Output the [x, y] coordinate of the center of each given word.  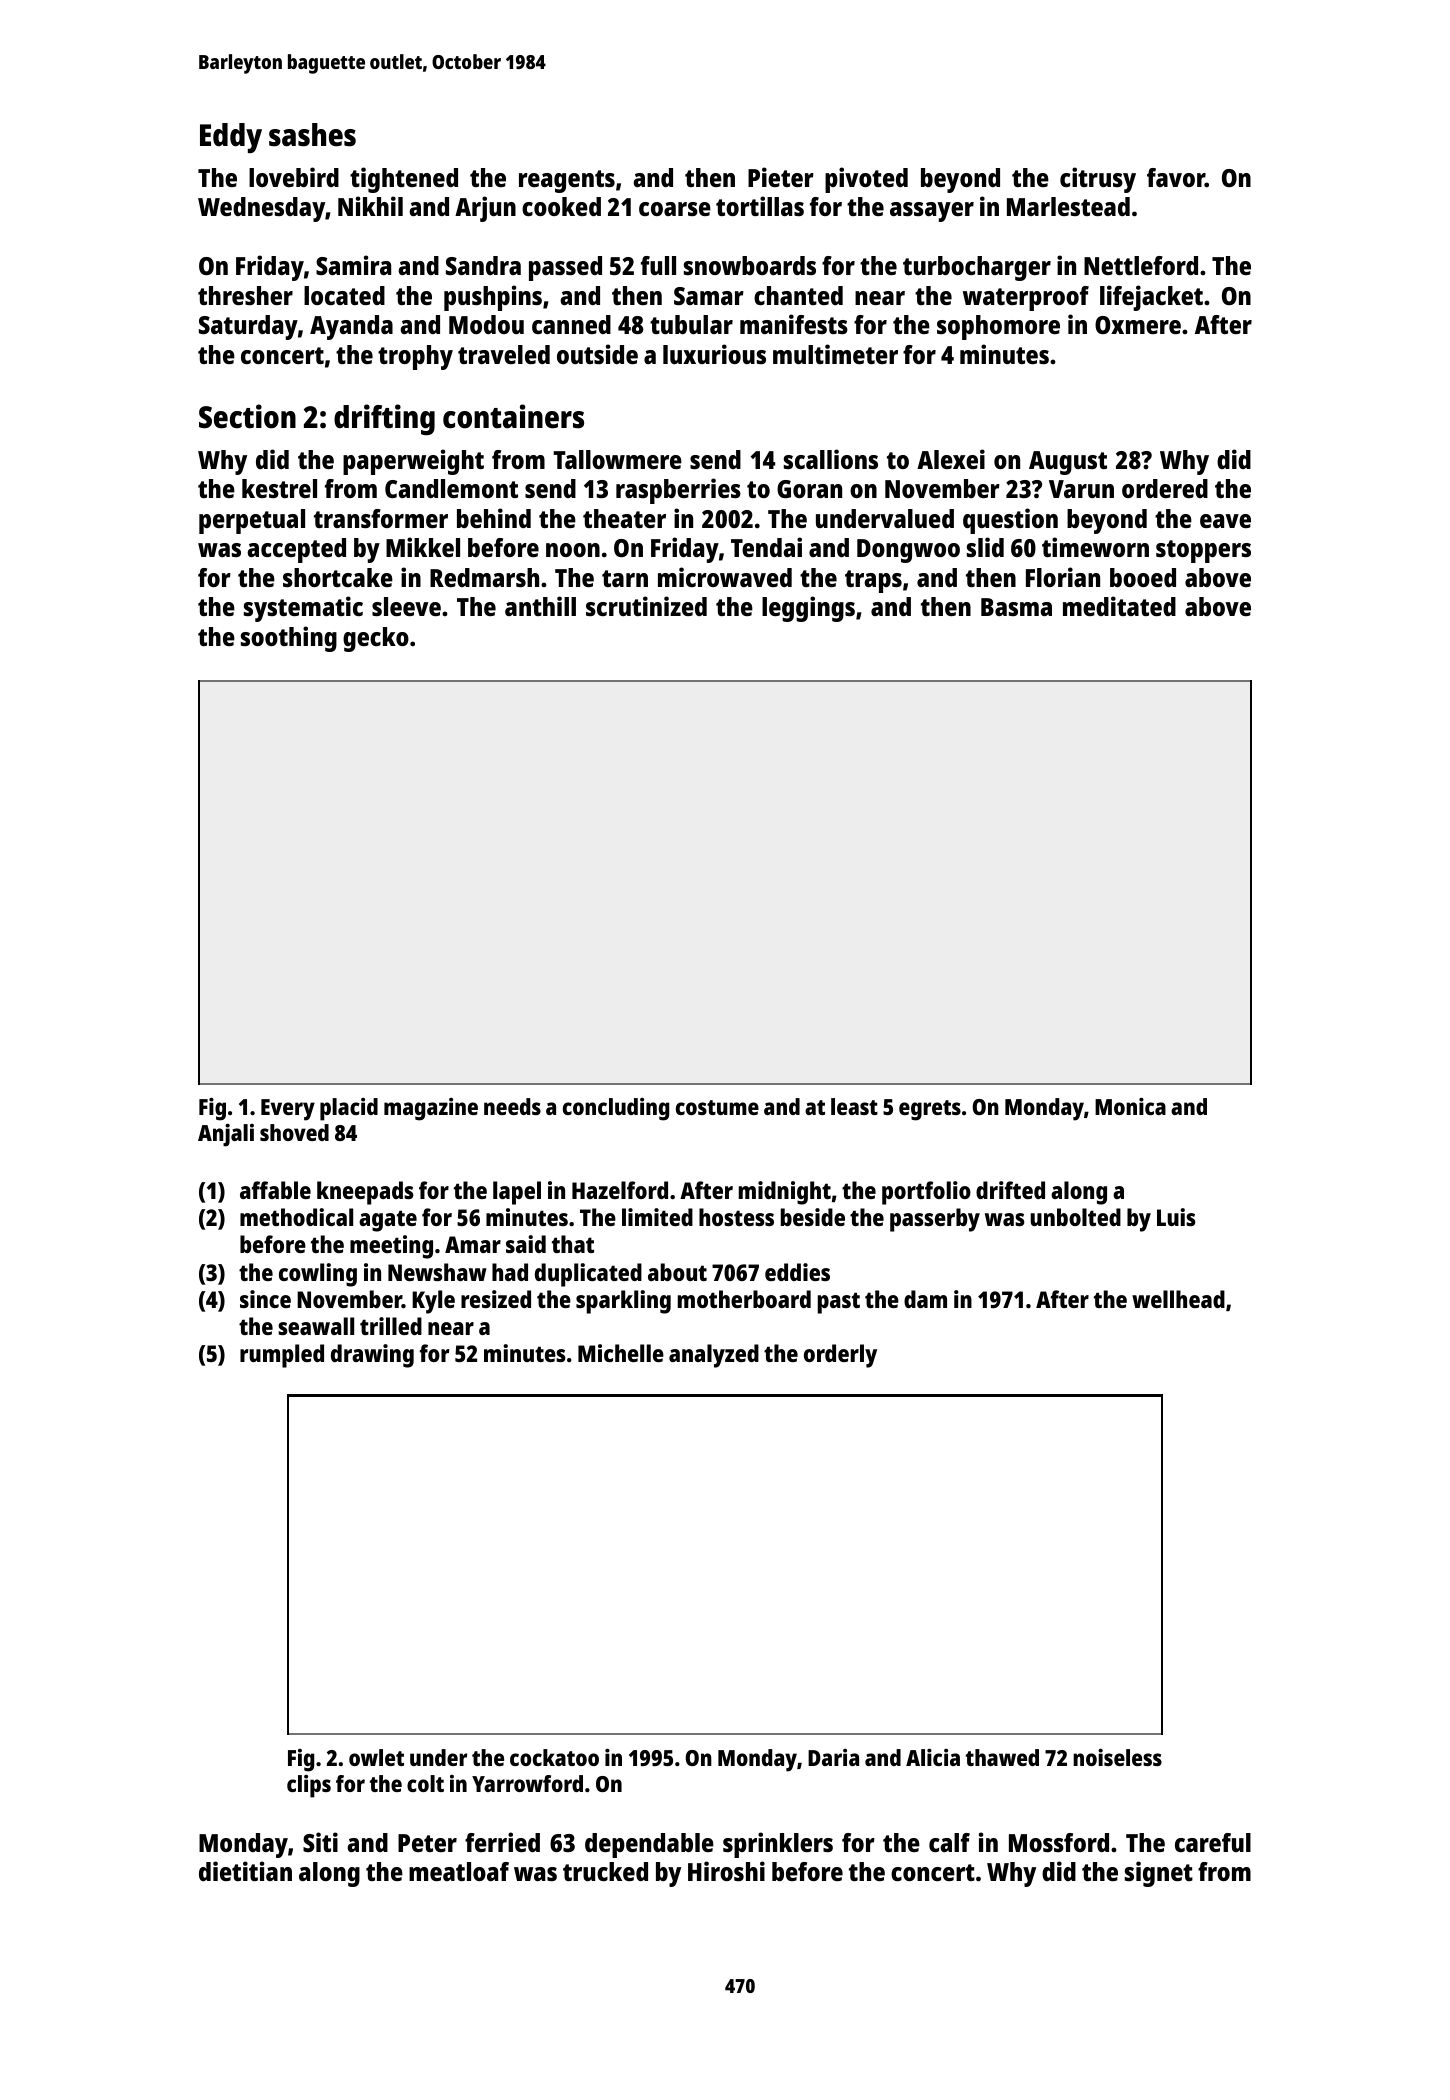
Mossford [1059, 1842]
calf [949, 1842]
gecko [376, 639]
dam [925, 1299]
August [1068, 463]
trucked [605, 1871]
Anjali [226, 1135]
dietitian [245, 1871]
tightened [404, 180]
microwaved [725, 577]
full [658, 265]
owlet [376, 1757]
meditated [1119, 606]
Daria [833, 1757]
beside [813, 1217]
